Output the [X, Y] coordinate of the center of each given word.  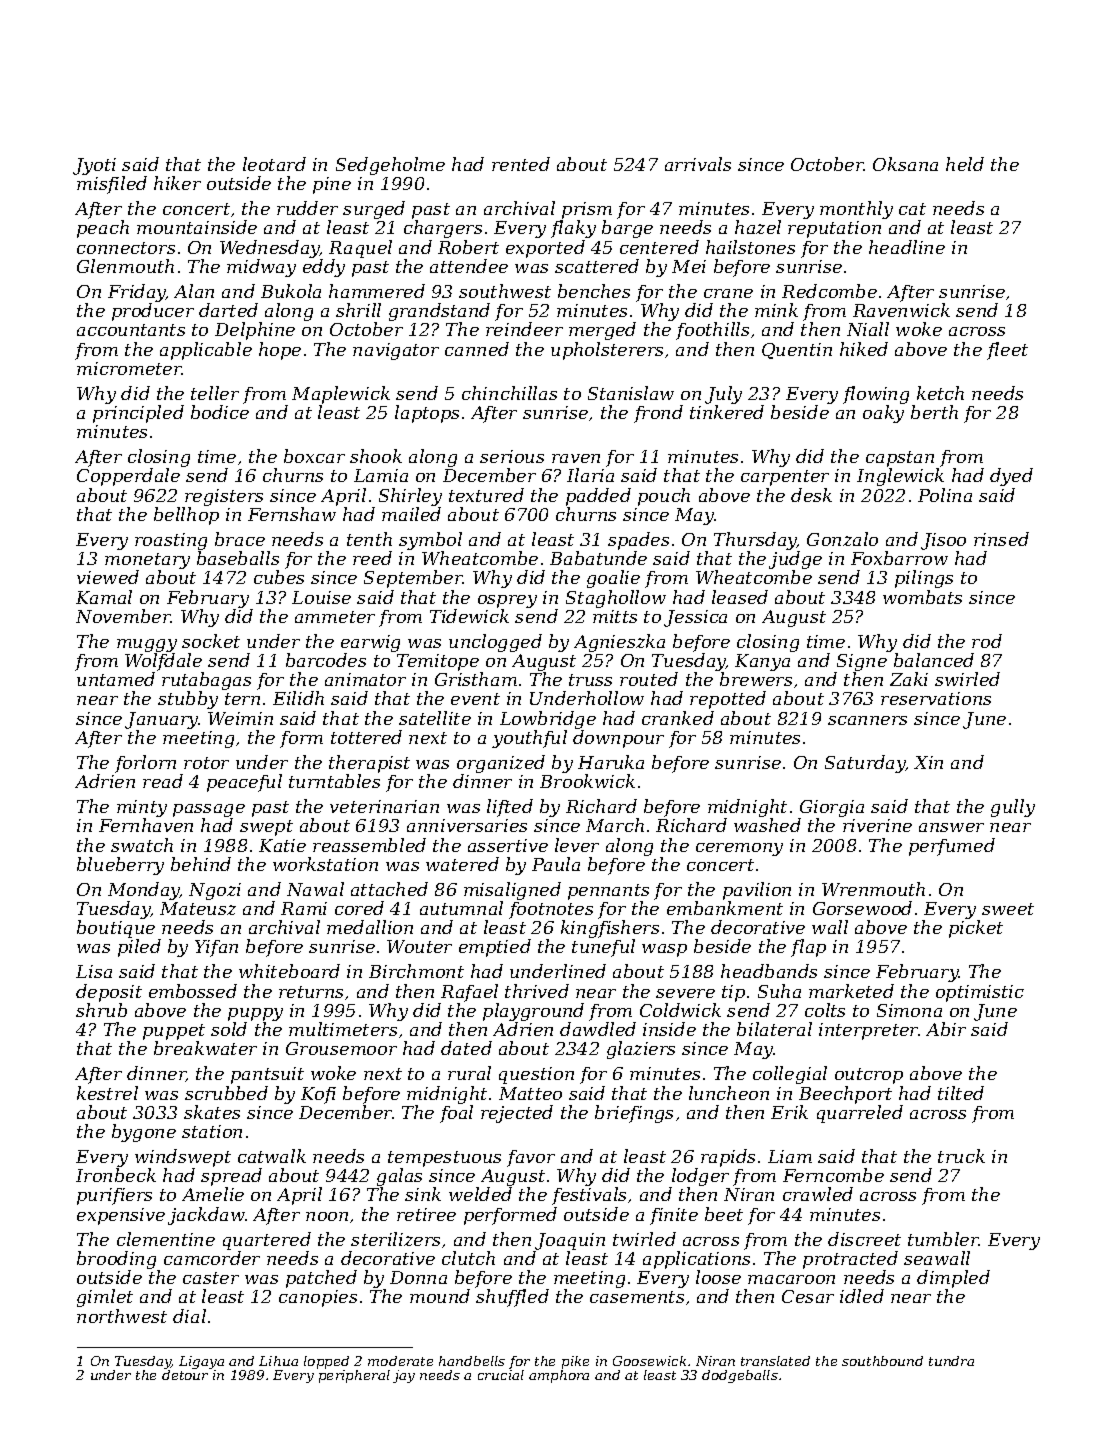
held [965, 164]
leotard [274, 164]
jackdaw [206, 1216]
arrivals [698, 164]
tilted [961, 1093]
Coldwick [680, 1010]
